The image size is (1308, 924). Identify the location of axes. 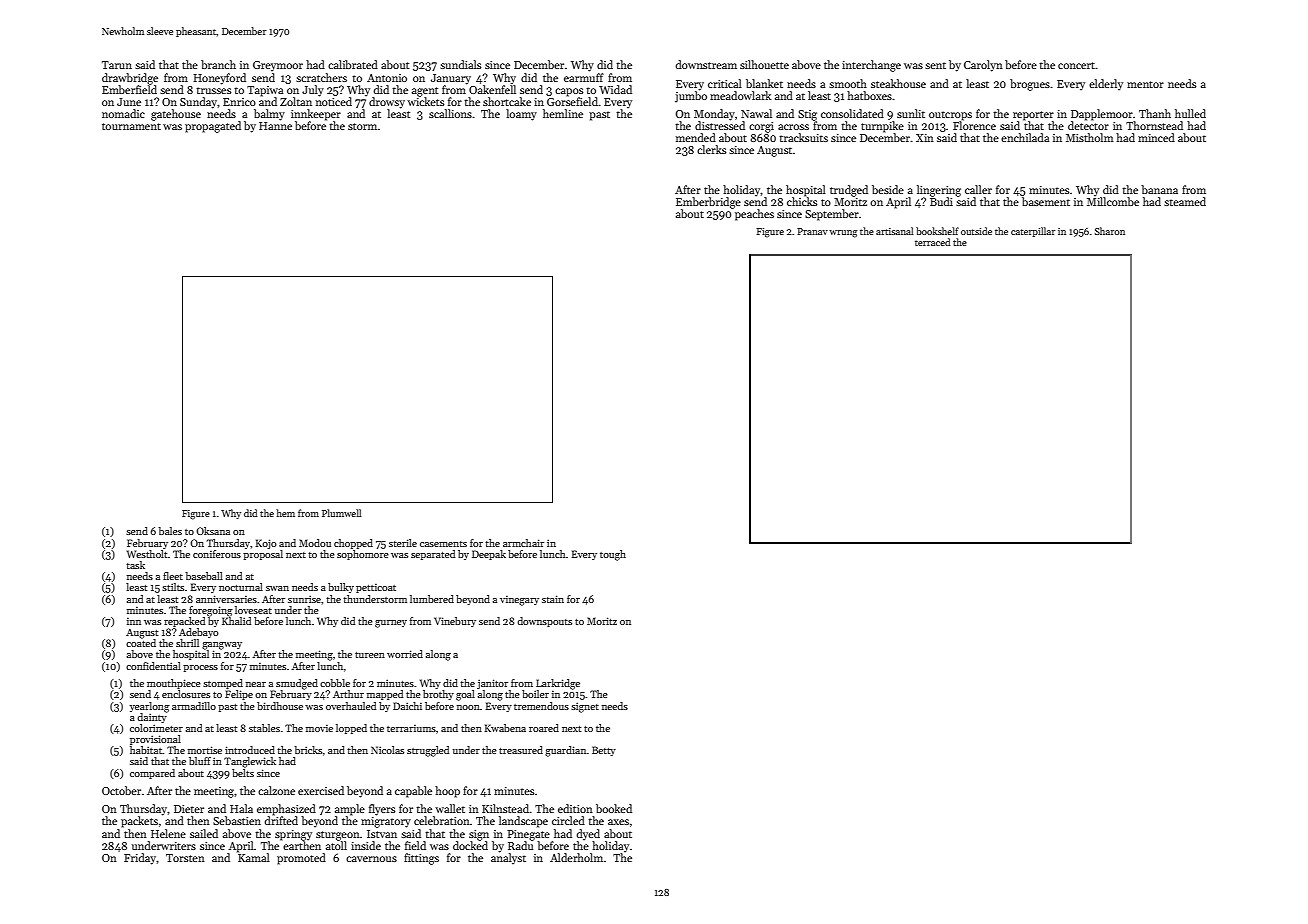
(618, 822).
